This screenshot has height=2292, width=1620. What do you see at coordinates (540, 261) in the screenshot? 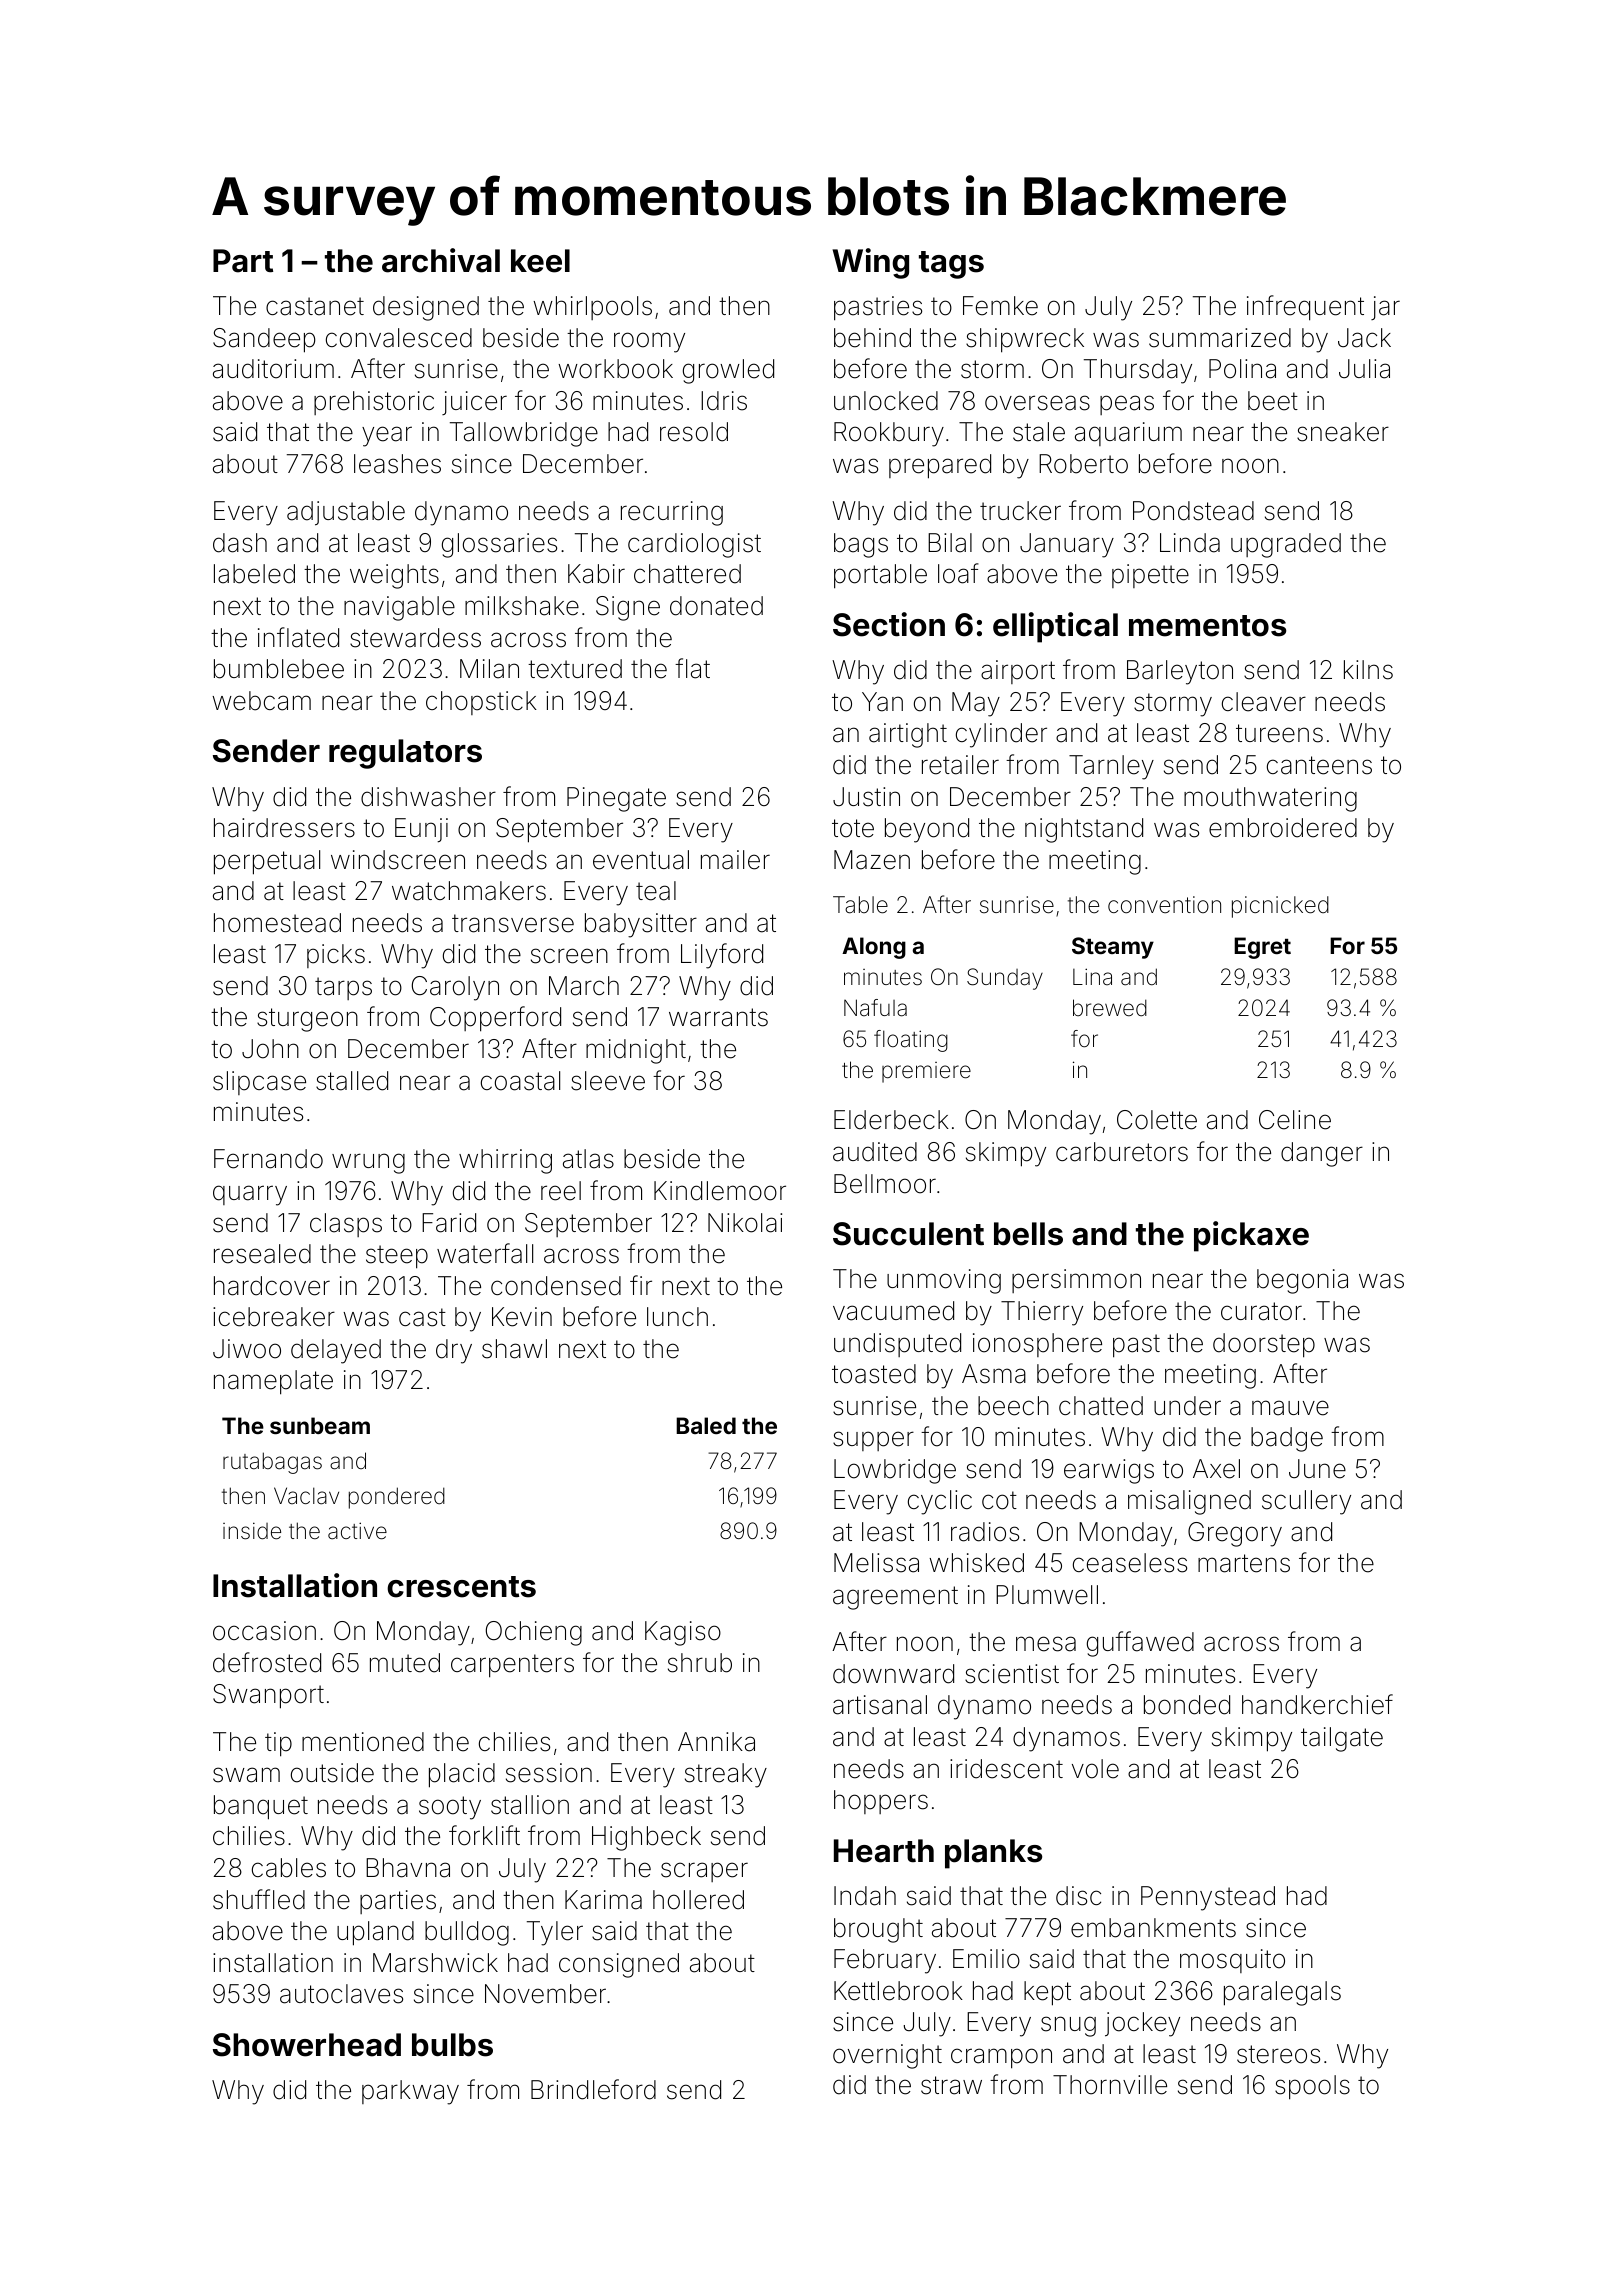
I see `keel` at bounding box center [540, 261].
